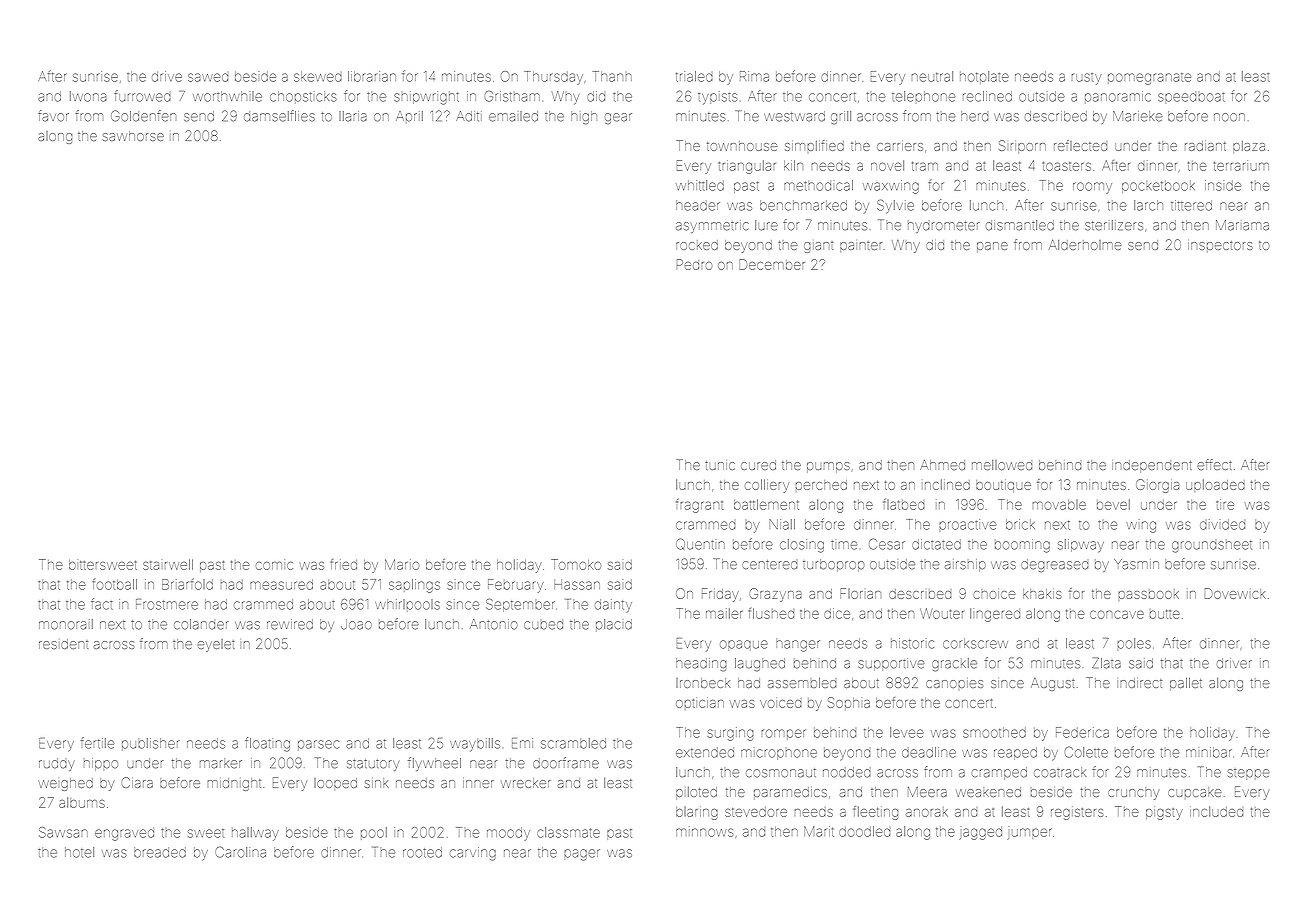 Image resolution: width=1308 pixels, height=924 pixels. What do you see at coordinates (1249, 774) in the image?
I see `steppe` at bounding box center [1249, 774].
